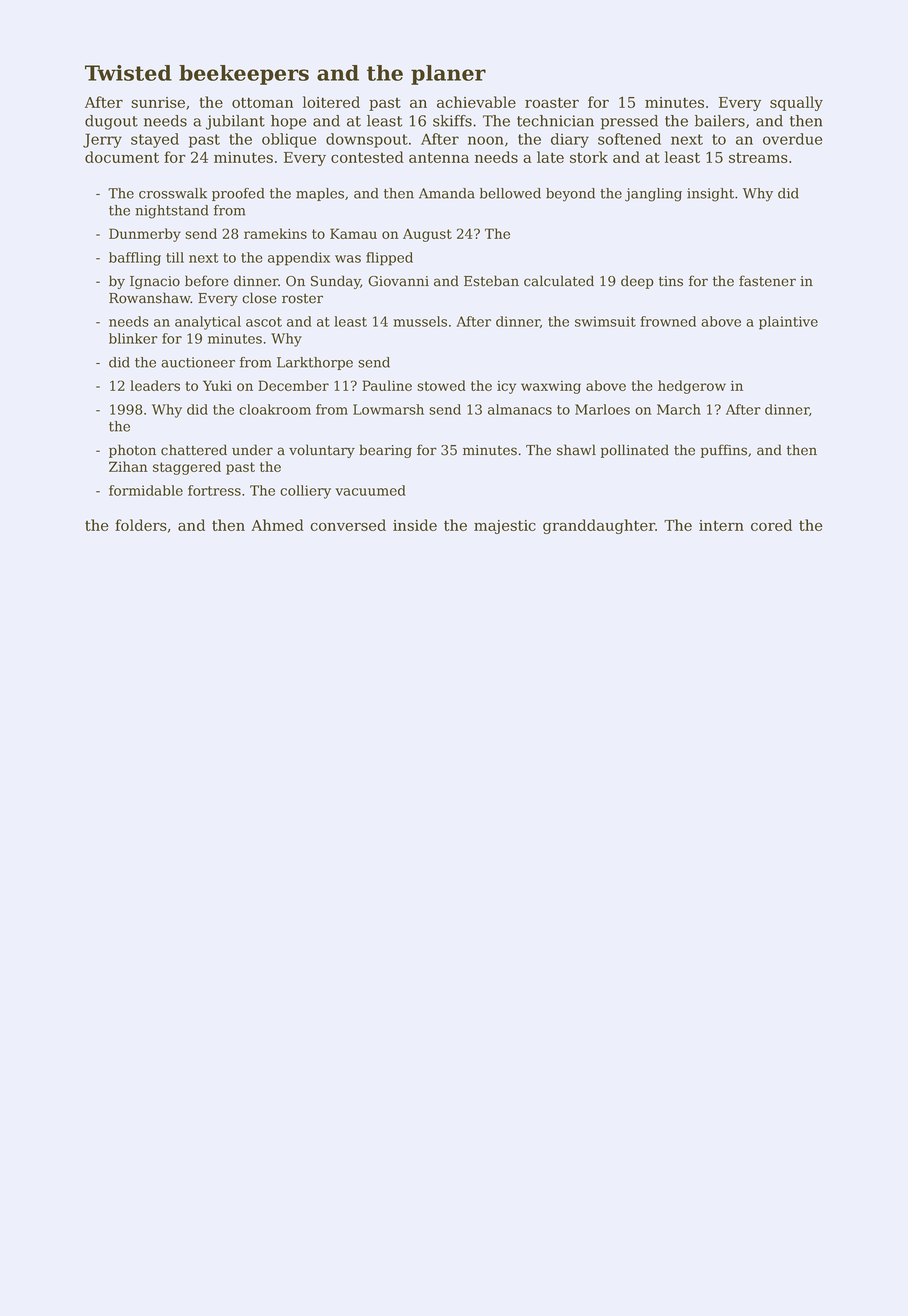 This page has height=1316, width=908. I want to click on overdue, so click(792, 139).
